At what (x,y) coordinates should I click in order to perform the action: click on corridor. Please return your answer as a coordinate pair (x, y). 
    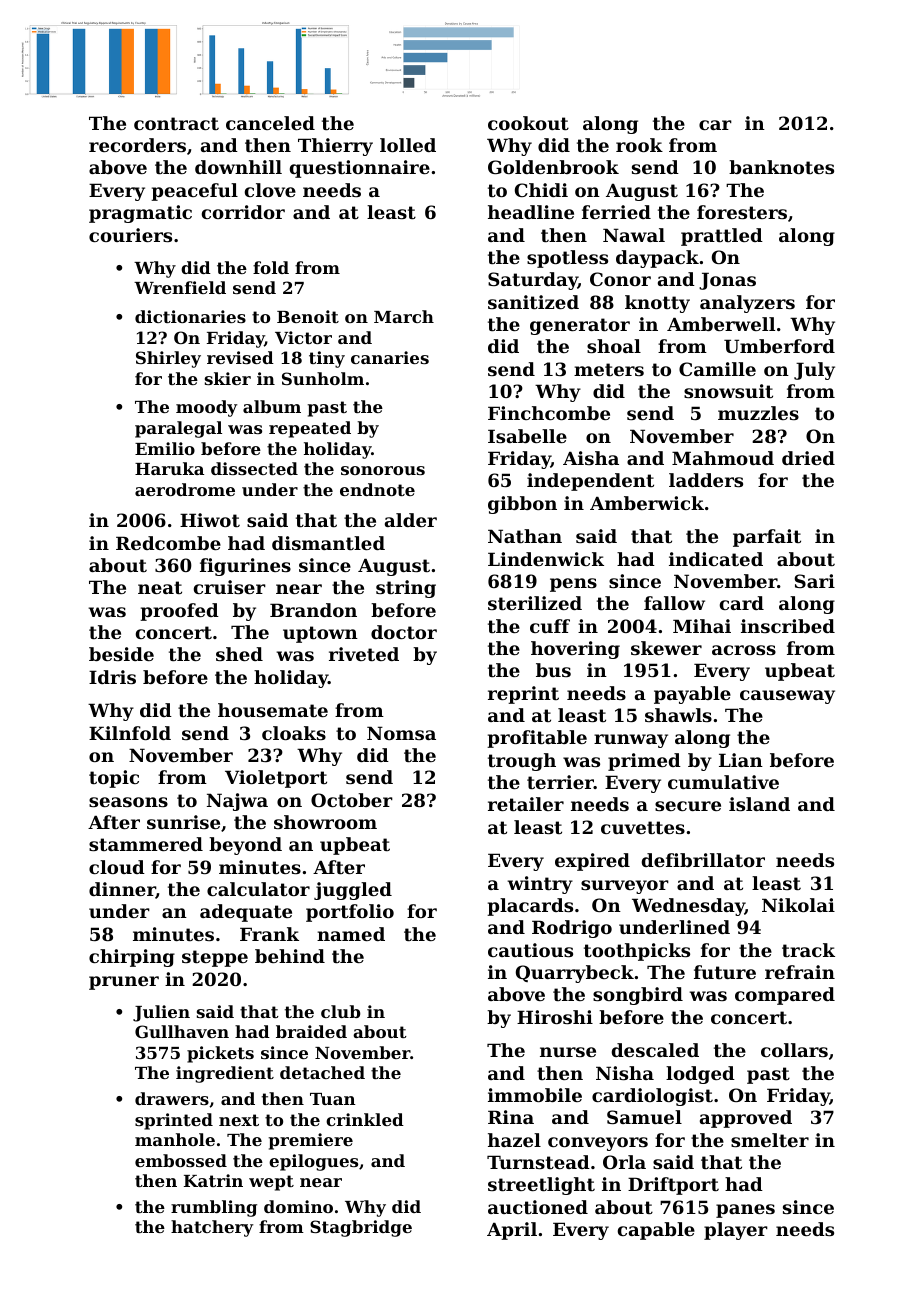
    Looking at the image, I should click on (243, 212).
